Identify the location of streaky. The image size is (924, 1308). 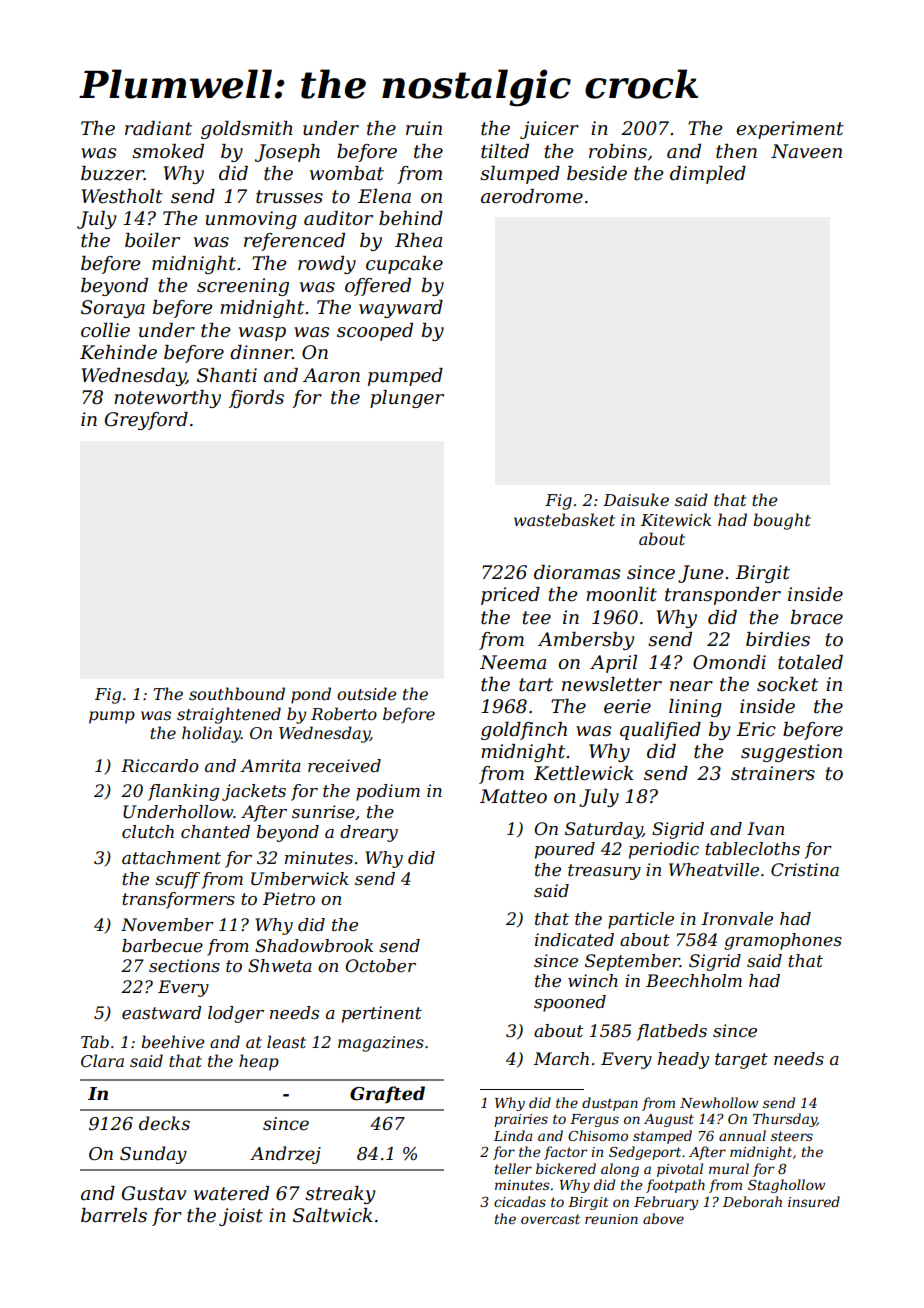
(340, 1195).
